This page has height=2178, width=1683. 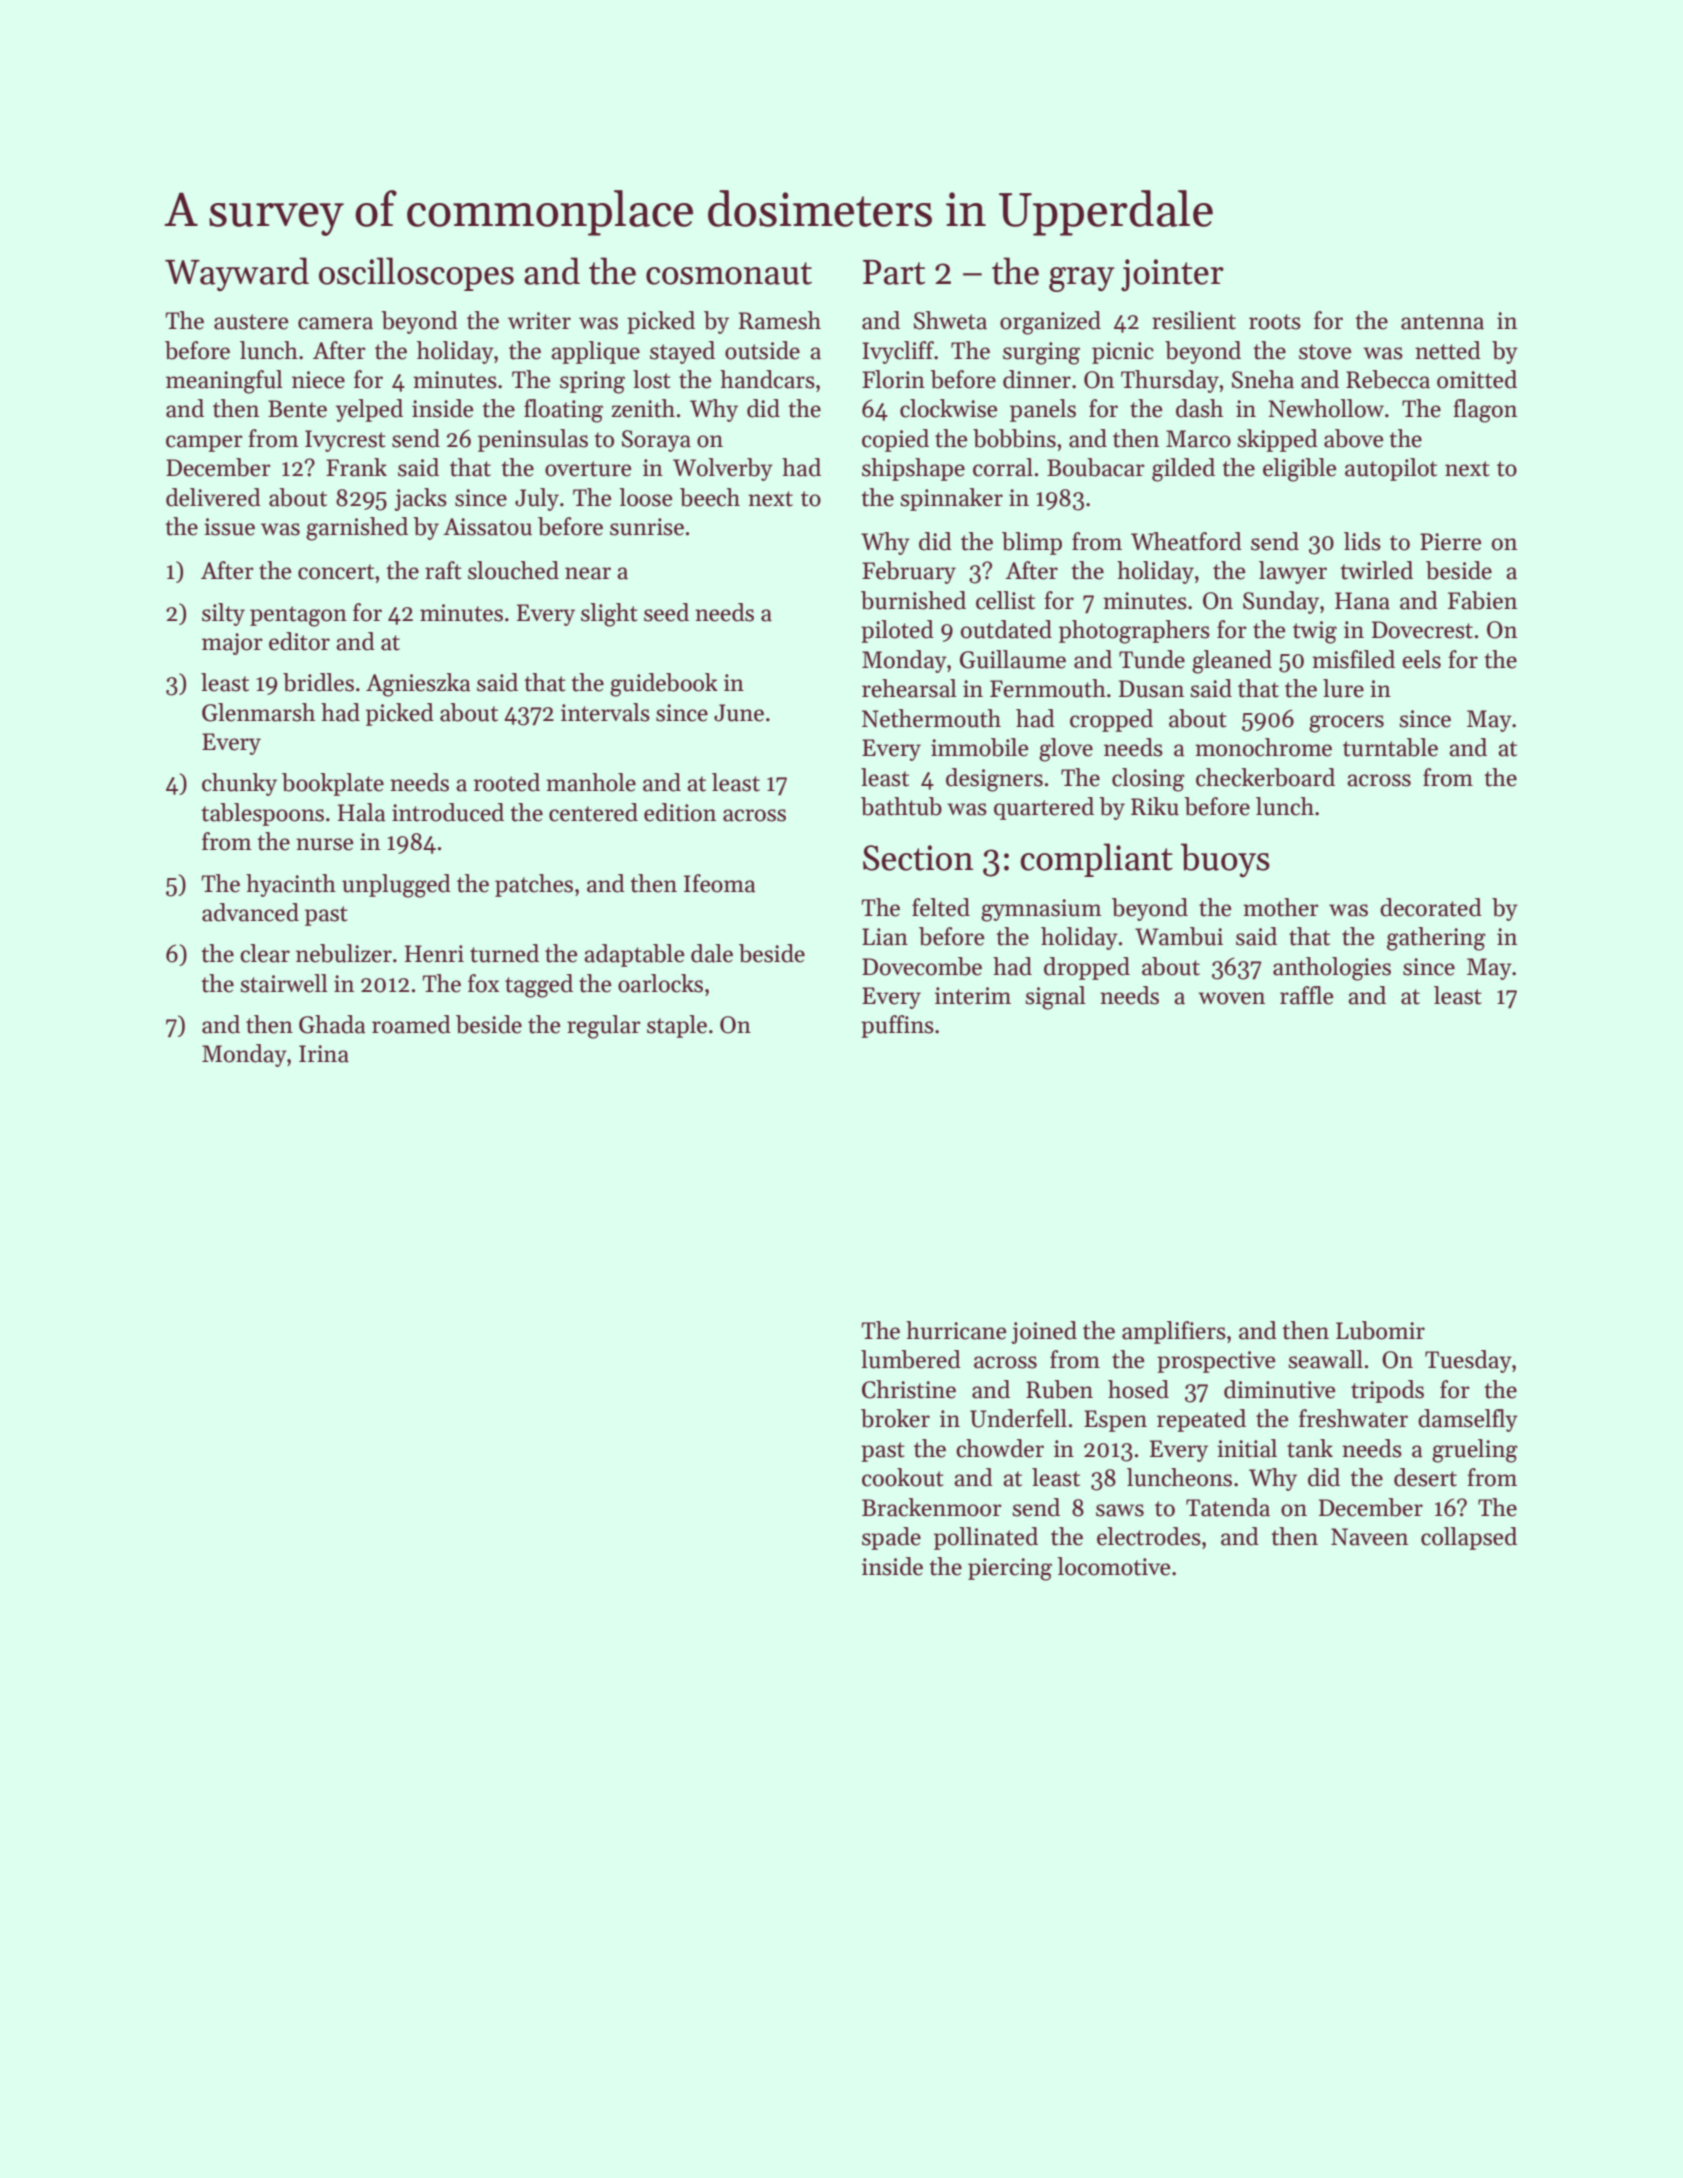 I want to click on oscilloscopes, so click(x=416, y=274).
